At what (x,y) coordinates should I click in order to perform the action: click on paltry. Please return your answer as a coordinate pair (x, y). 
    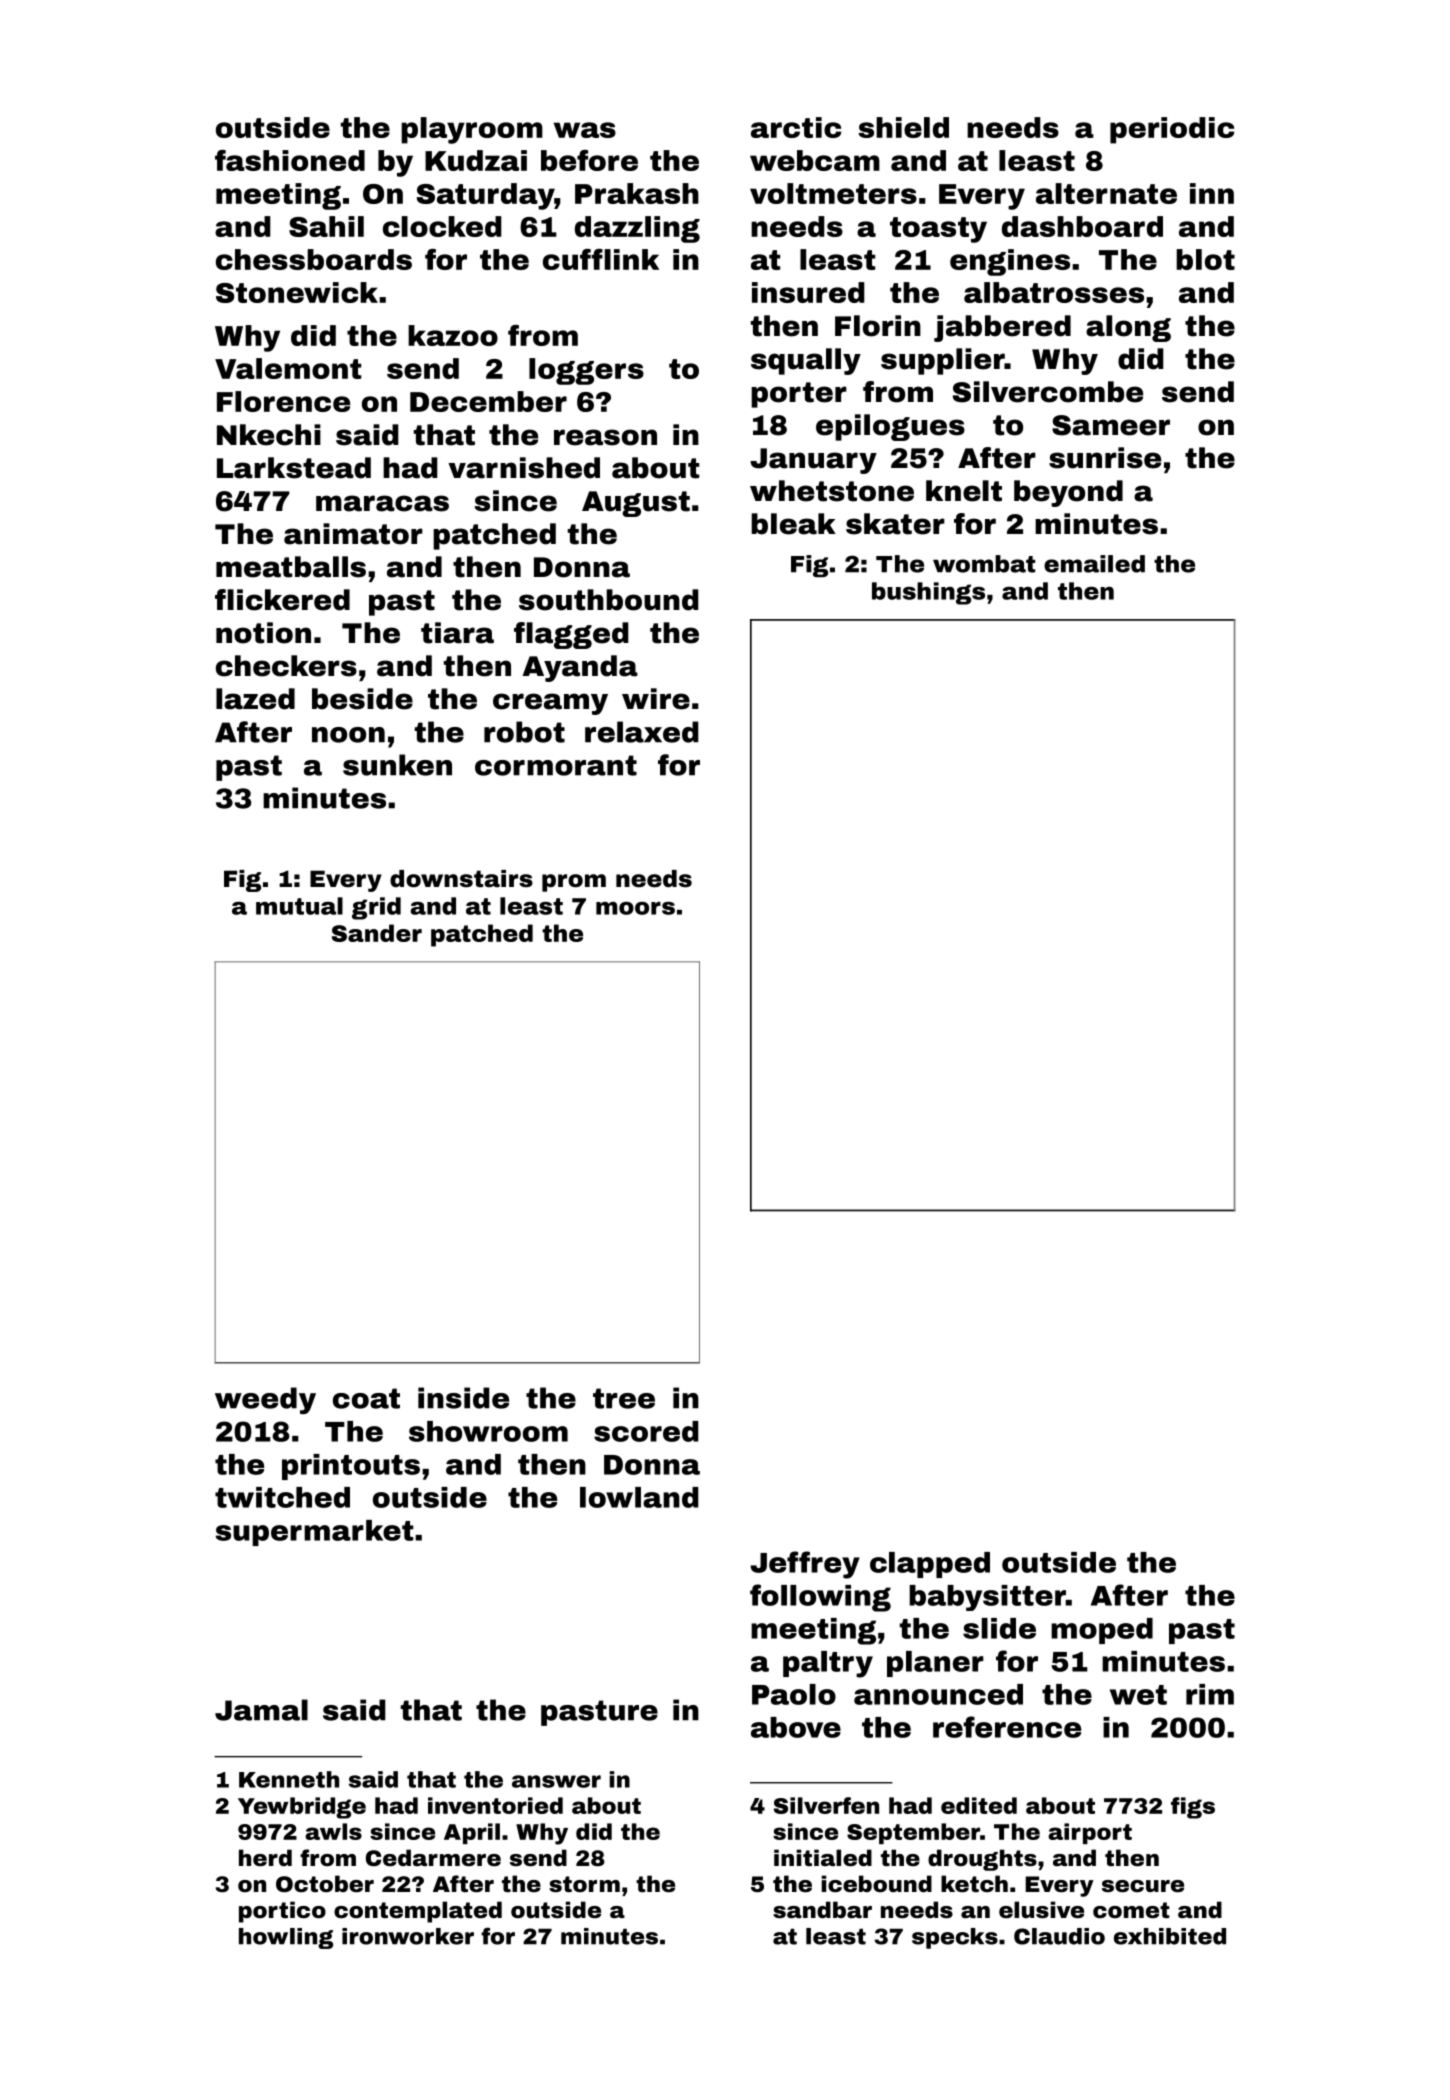
    Looking at the image, I should click on (828, 1664).
